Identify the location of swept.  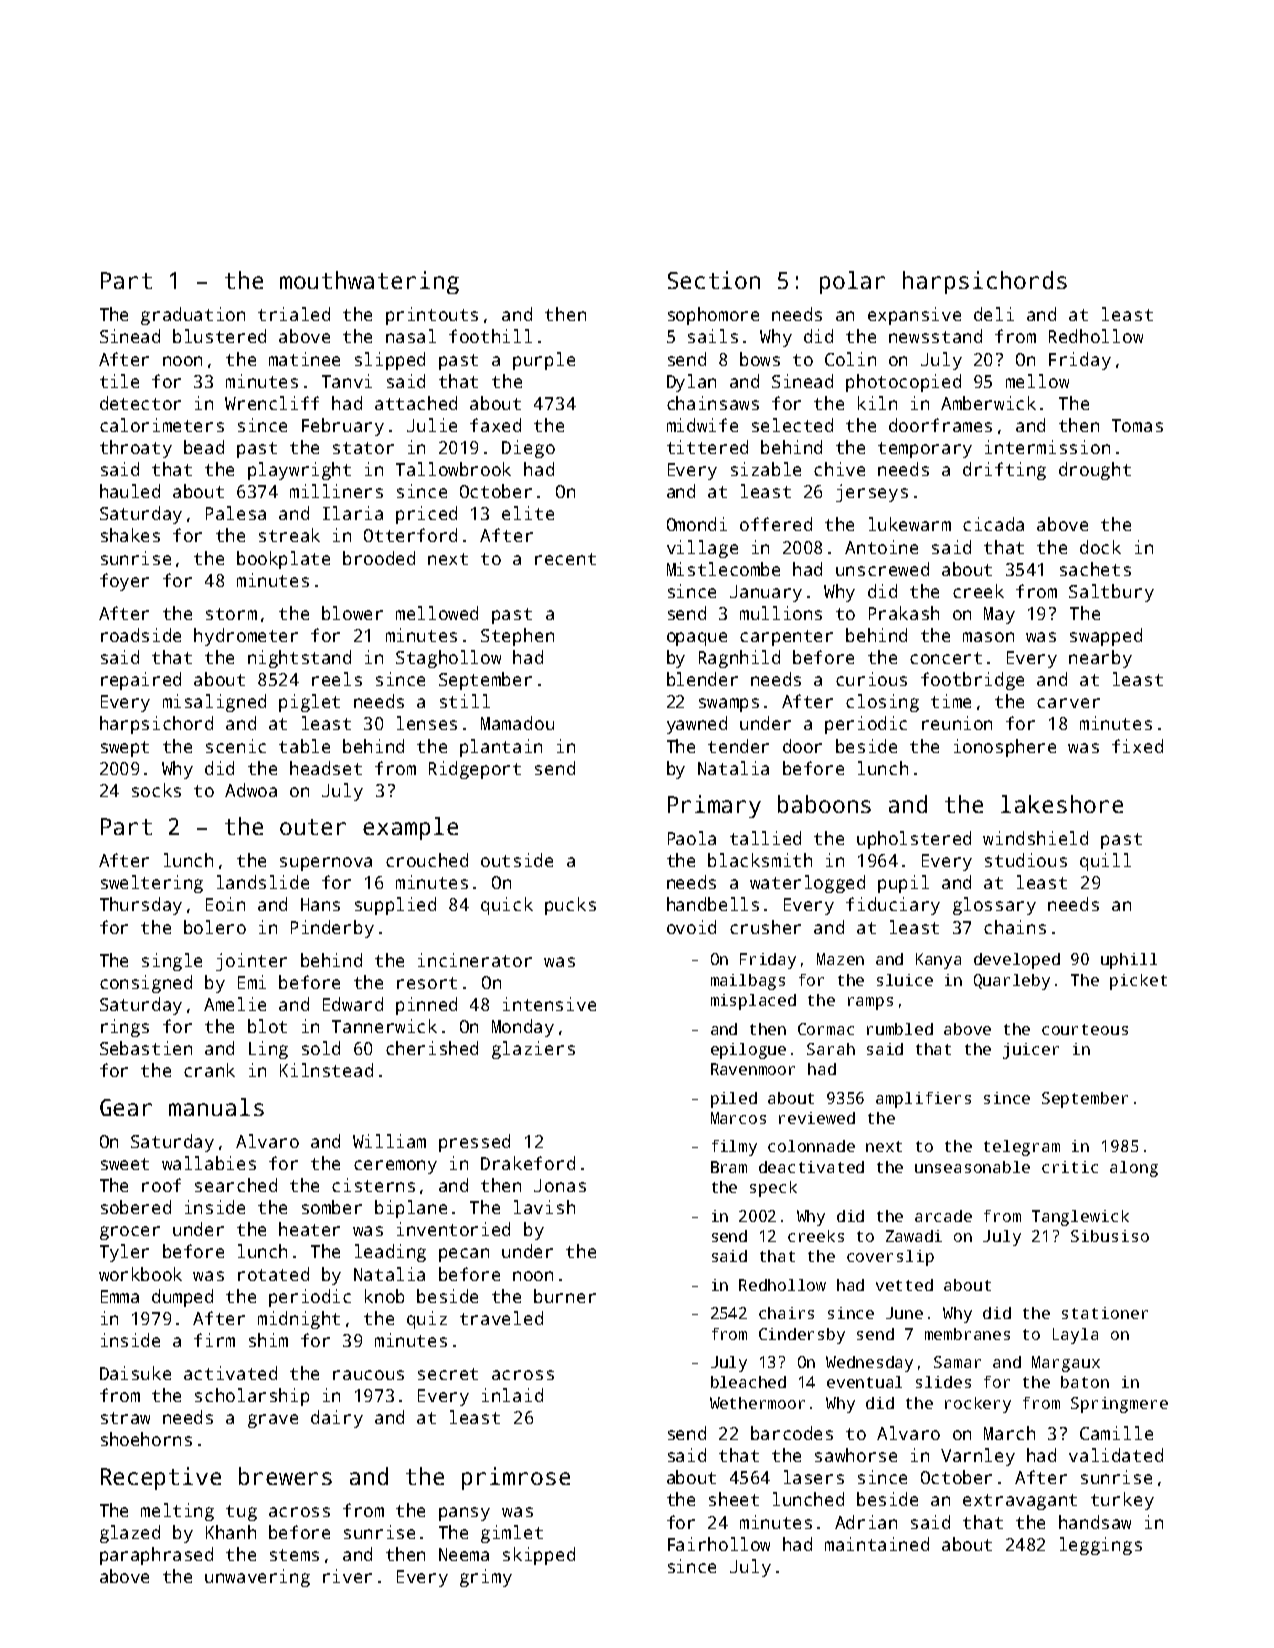
(125, 749).
